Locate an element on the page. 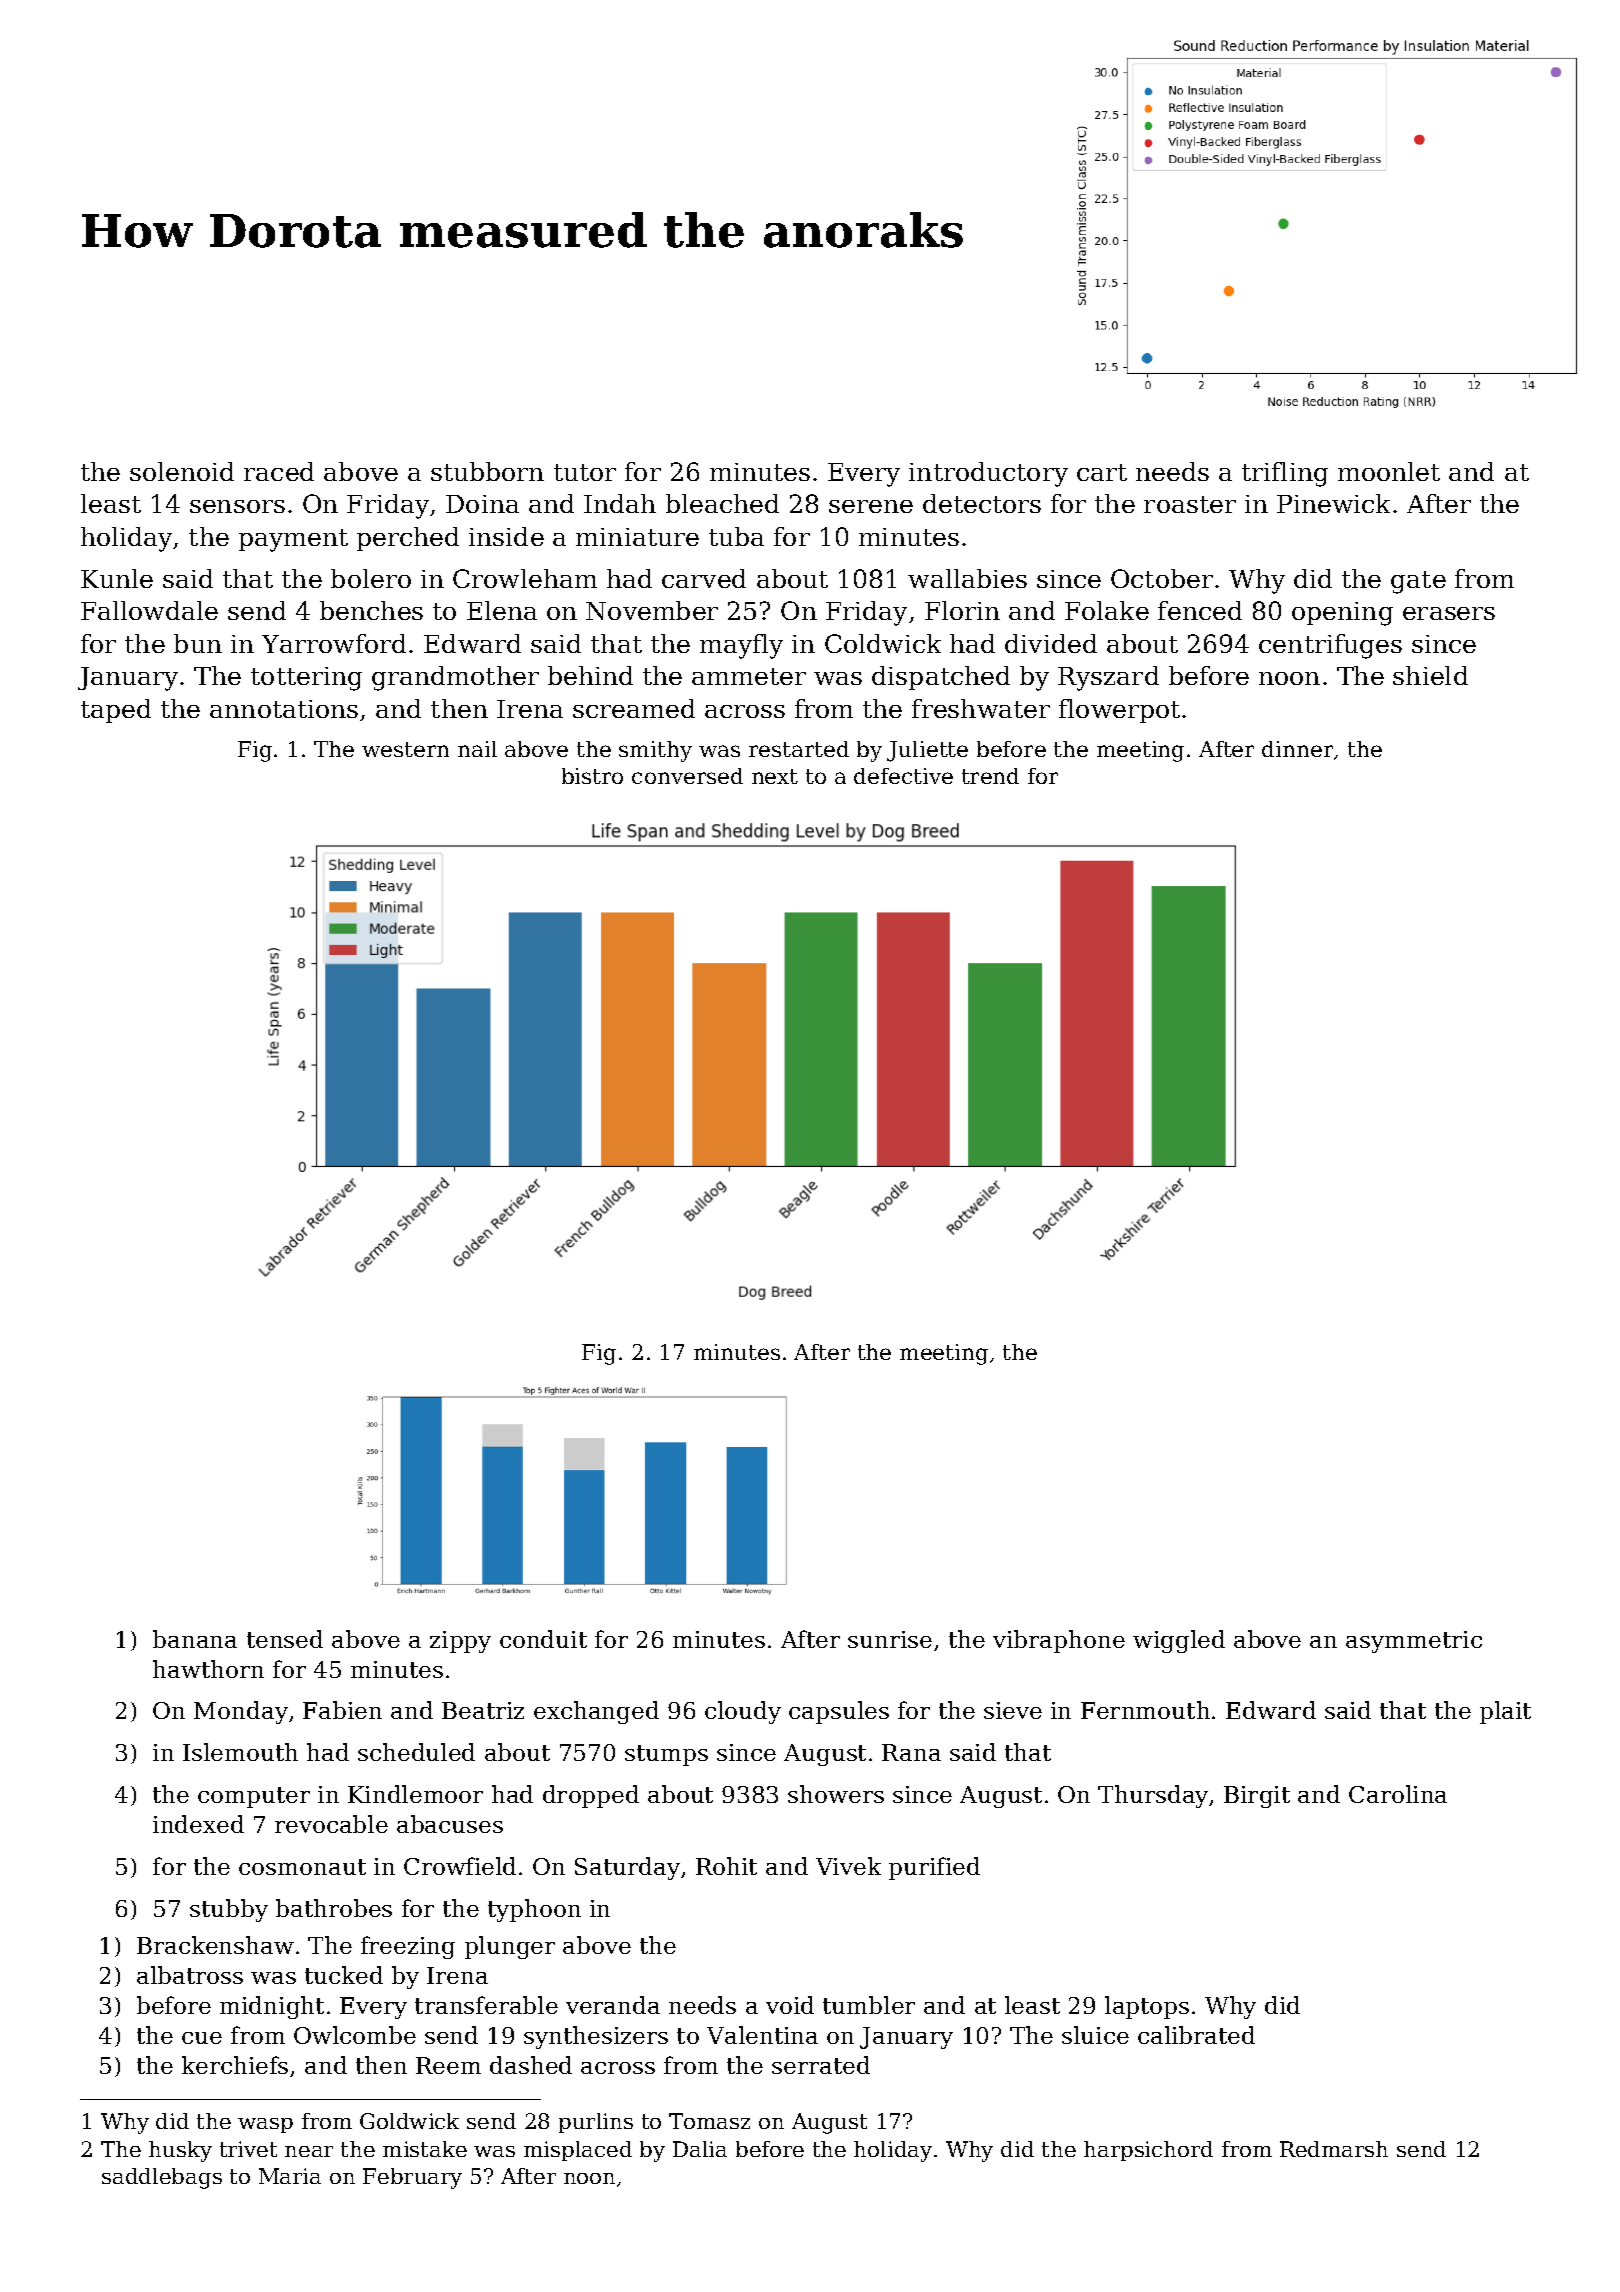 The image size is (1620, 2292). conduit is located at coordinates (543, 1639).
